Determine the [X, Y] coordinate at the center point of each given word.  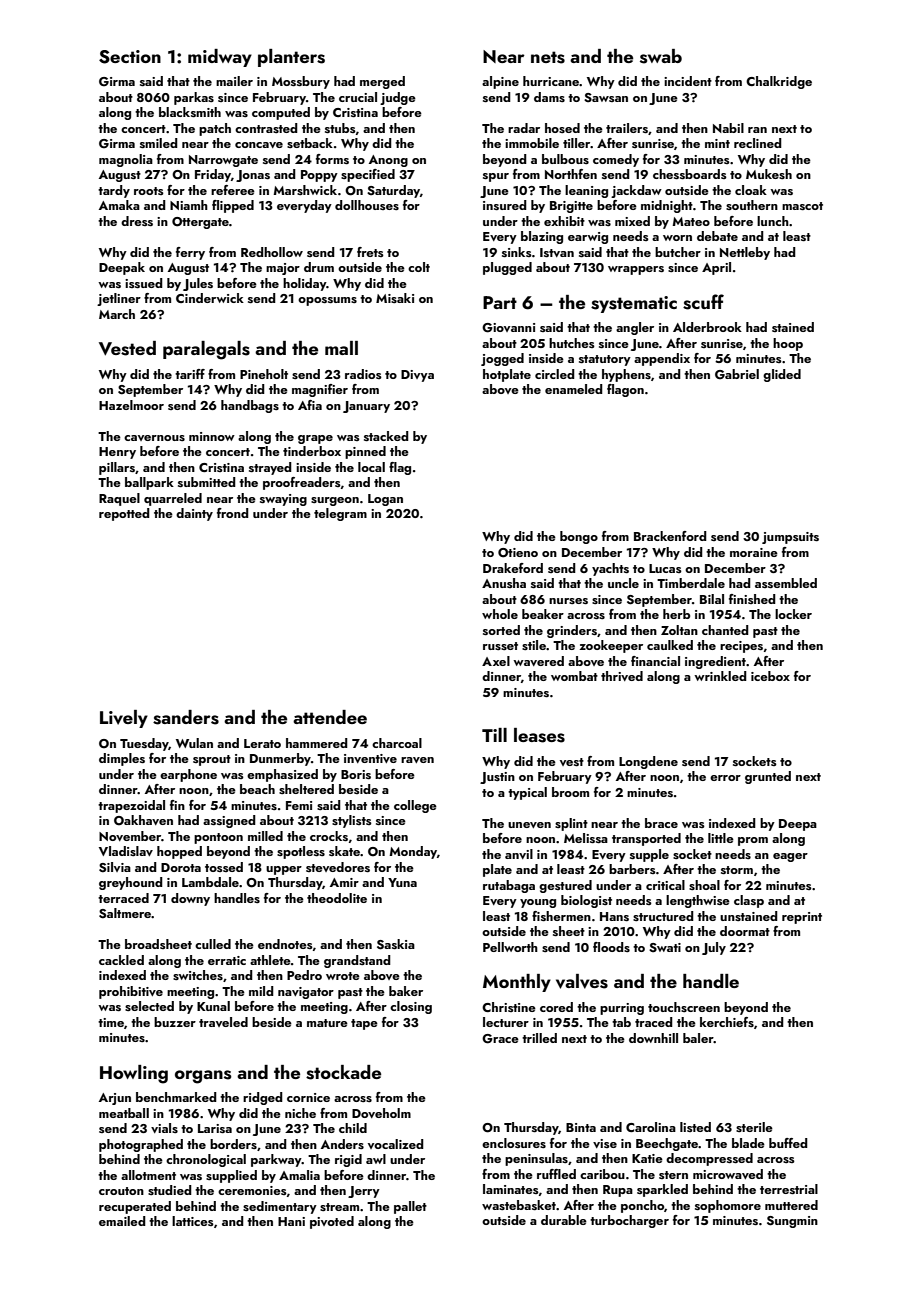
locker [793, 614]
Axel [496, 661]
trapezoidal [131, 806]
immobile [532, 143]
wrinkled [720, 676]
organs [203, 1077]
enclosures [514, 1143]
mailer [234, 81]
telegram [340, 514]
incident [688, 81]
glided [782, 375]
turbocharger [629, 1221]
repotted [124, 514]
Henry [117, 453]
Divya [417, 376]
